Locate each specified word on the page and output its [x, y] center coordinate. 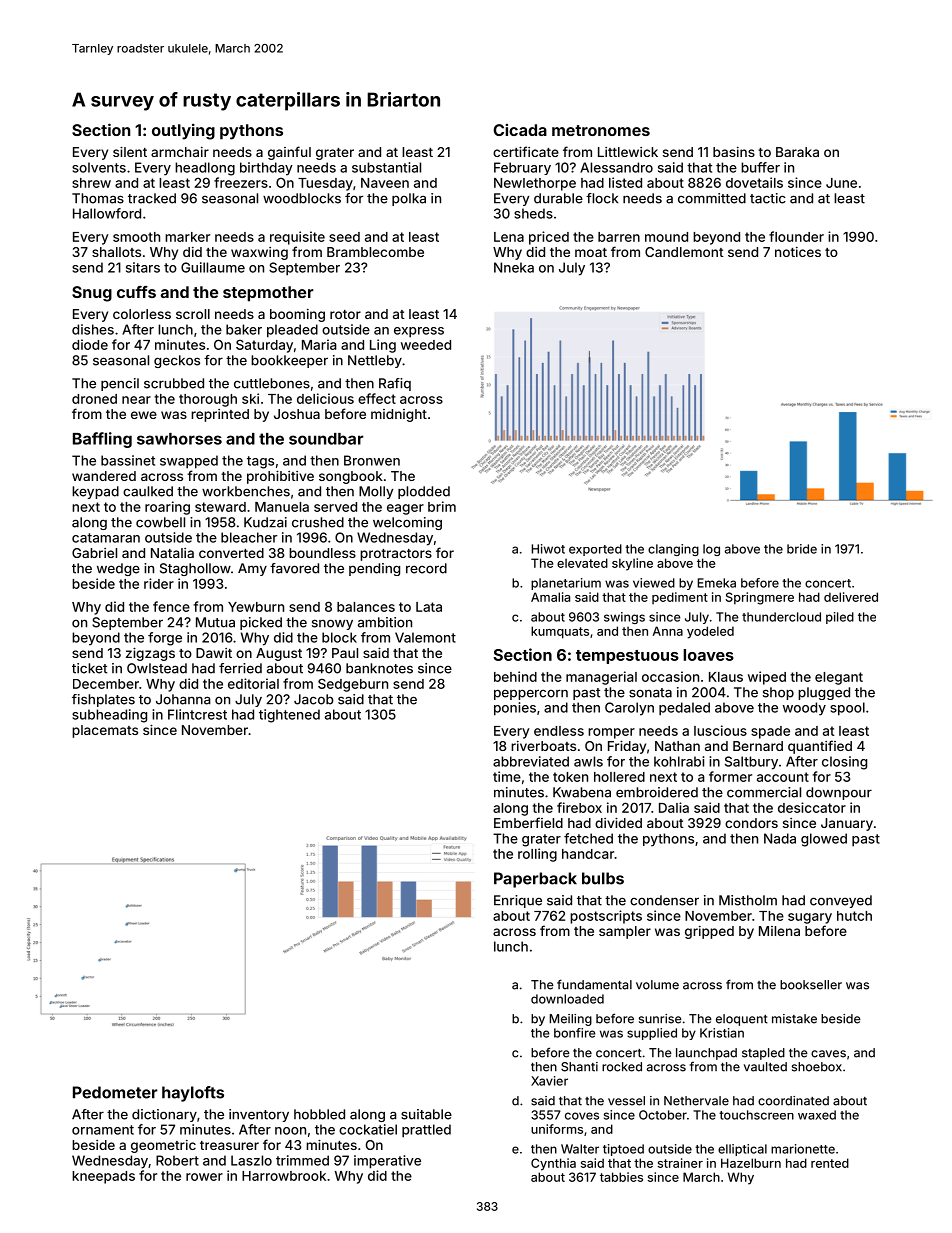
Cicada [520, 130]
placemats [105, 731]
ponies [515, 709]
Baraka [797, 152]
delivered [851, 597]
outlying [183, 131]
